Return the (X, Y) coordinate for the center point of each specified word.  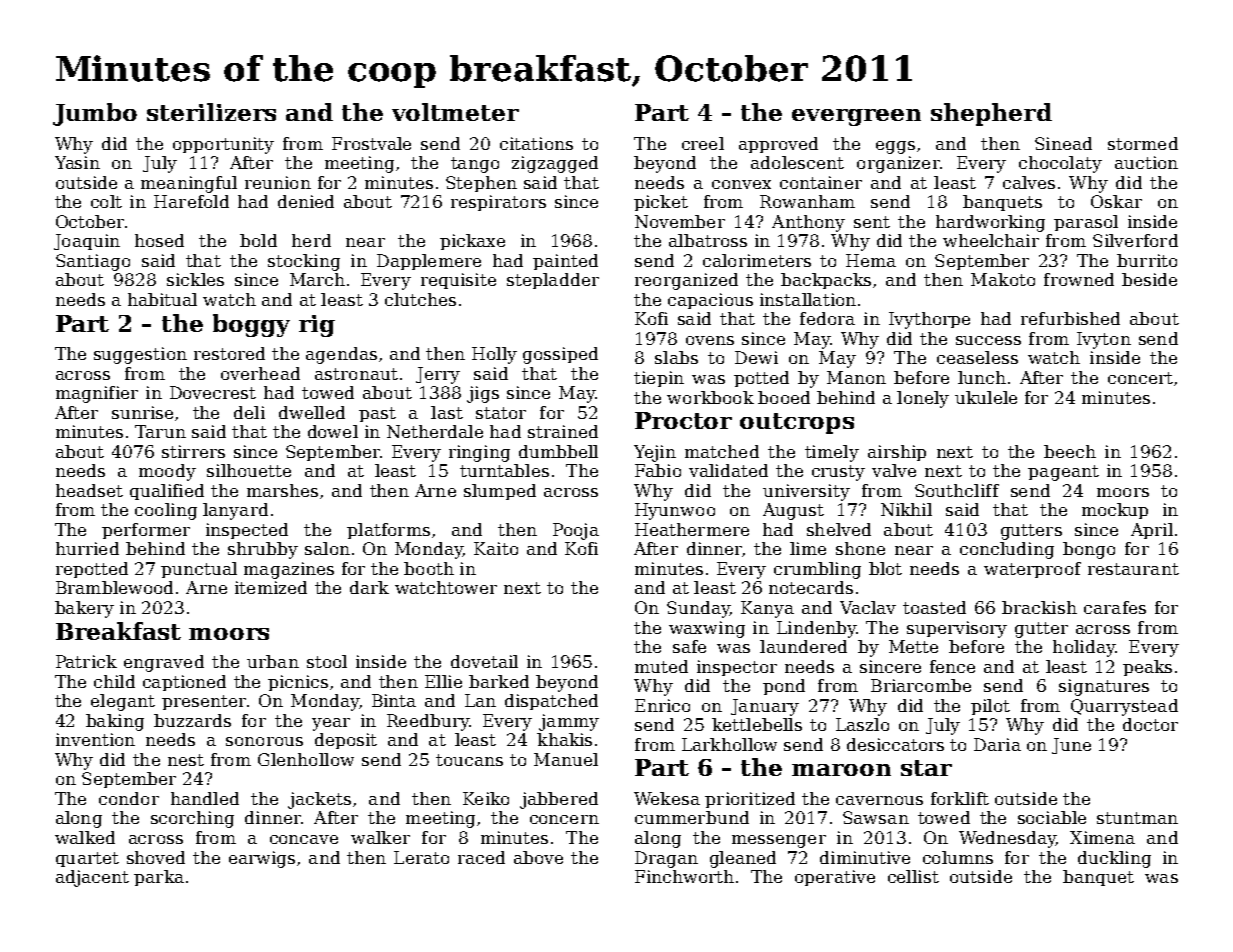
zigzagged (555, 164)
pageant (1063, 473)
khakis (564, 739)
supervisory (957, 629)
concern (564, 819)
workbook (710, 397)
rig (317, 326)
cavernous (879, 800)
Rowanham (807, 201)
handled (205, 798)
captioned (184, 683)
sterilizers (211, 112)
